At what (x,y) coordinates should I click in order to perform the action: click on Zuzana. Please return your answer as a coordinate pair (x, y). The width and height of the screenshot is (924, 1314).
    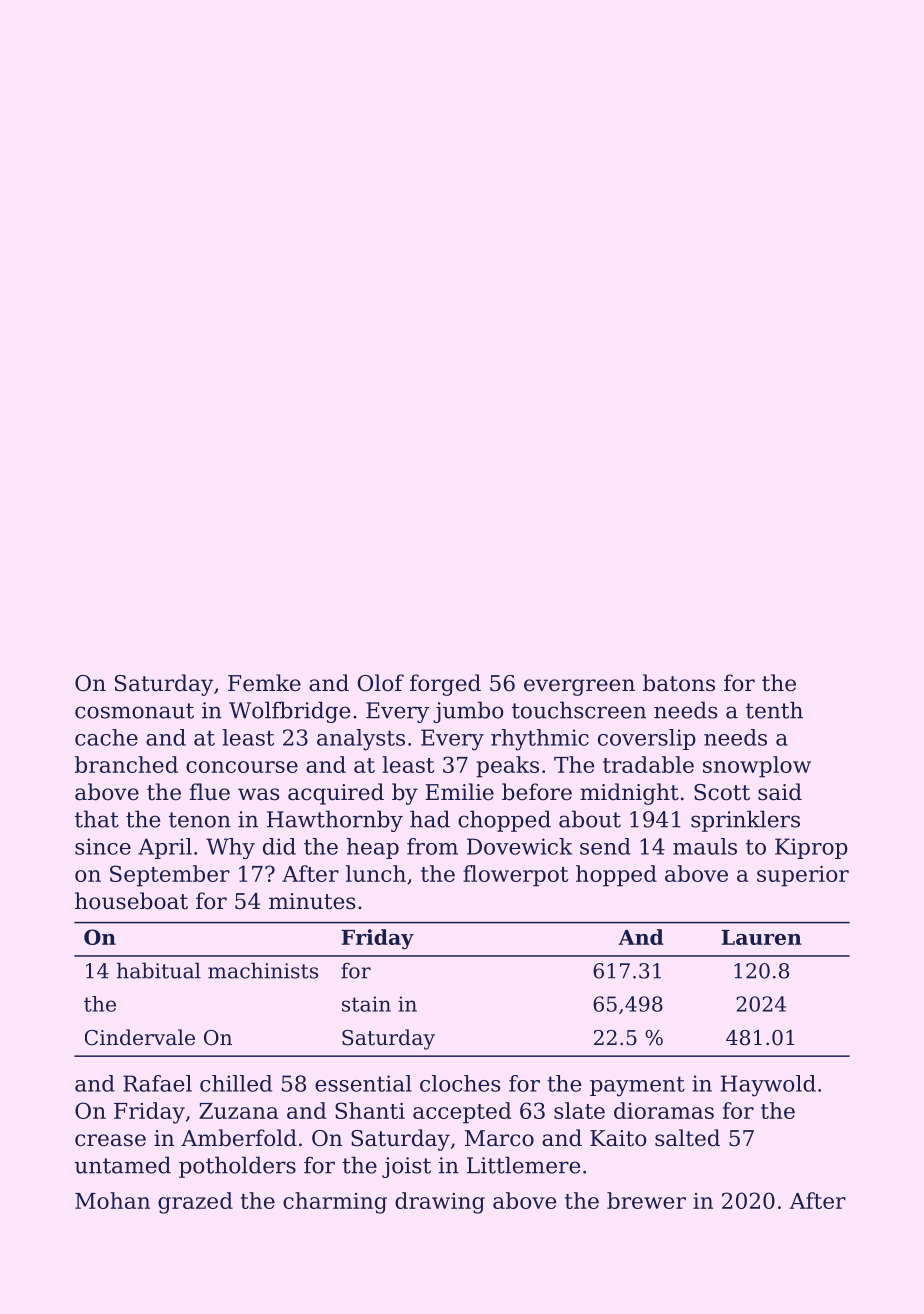
    Looking at the image, I should click on (239, 1111).
